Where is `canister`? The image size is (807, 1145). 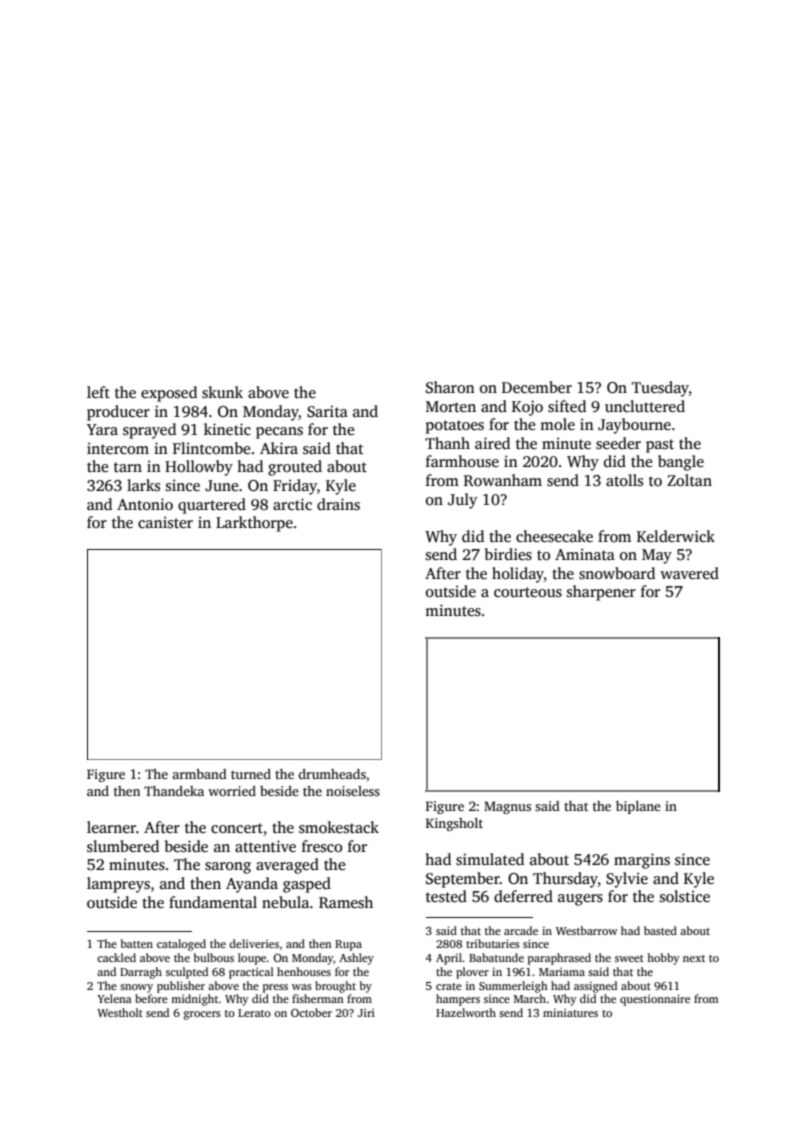 canister is located at coordinates (165, 522).
